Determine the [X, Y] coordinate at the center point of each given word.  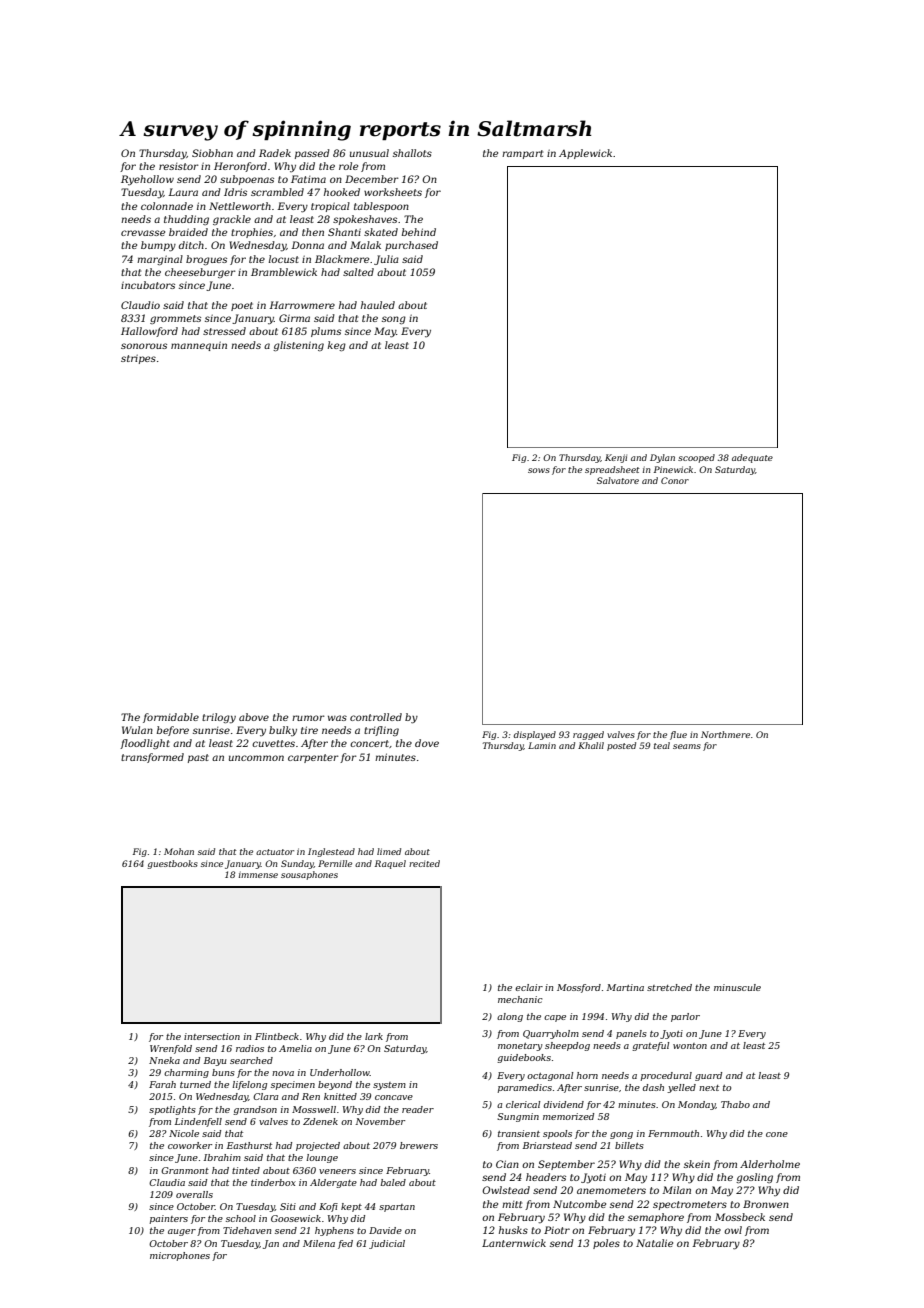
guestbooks [172, 864]
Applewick [585, 154]
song [394, 320]
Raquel [390, 864]
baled [393, 1182]
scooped [696, 458]
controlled [376, 717]
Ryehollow [147, 180]
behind [419, 232]
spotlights [172, 1110]
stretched [669, 987]
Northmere [725, 734]
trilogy [219, 718]
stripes [138, 359]
